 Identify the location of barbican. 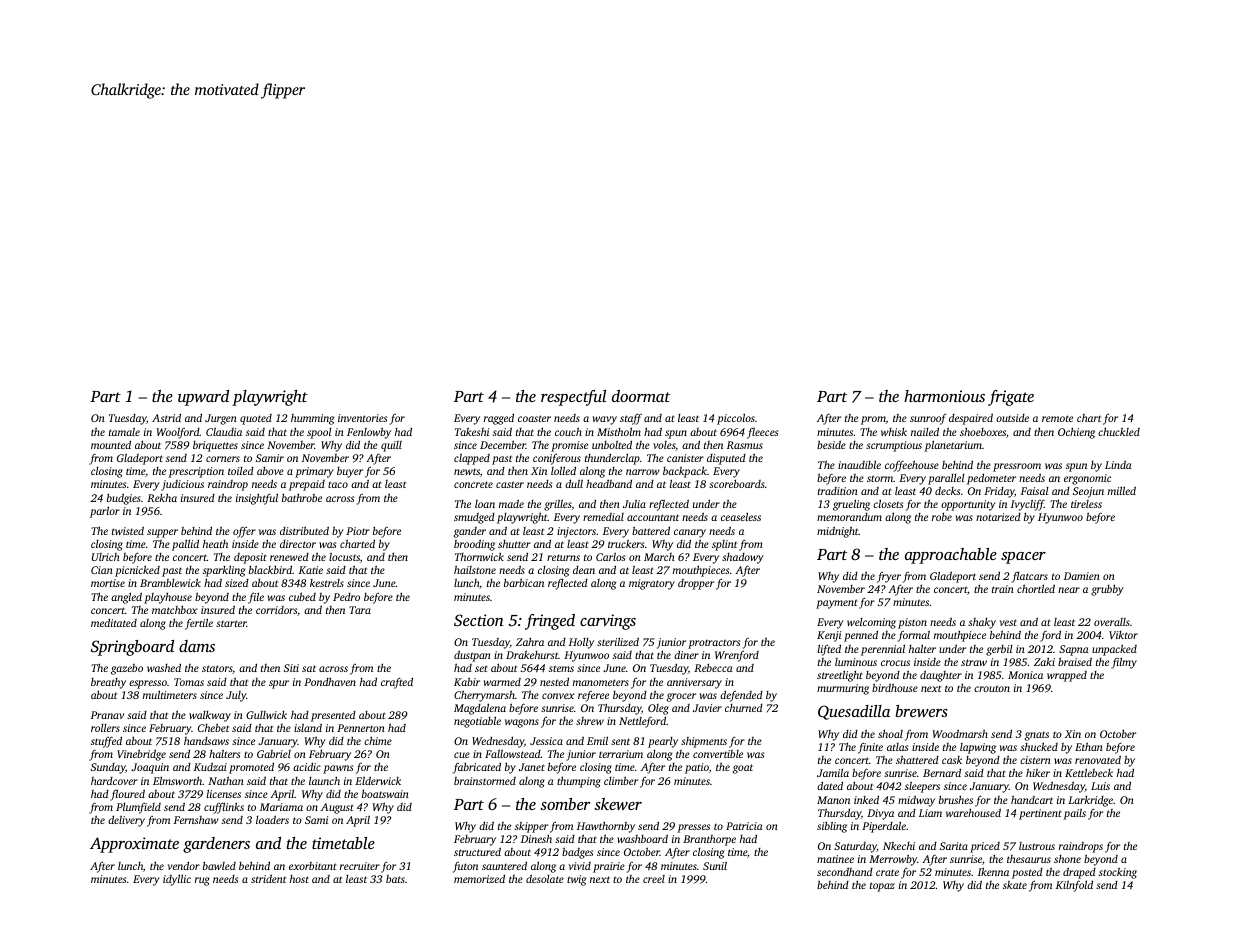
(524, 582).
